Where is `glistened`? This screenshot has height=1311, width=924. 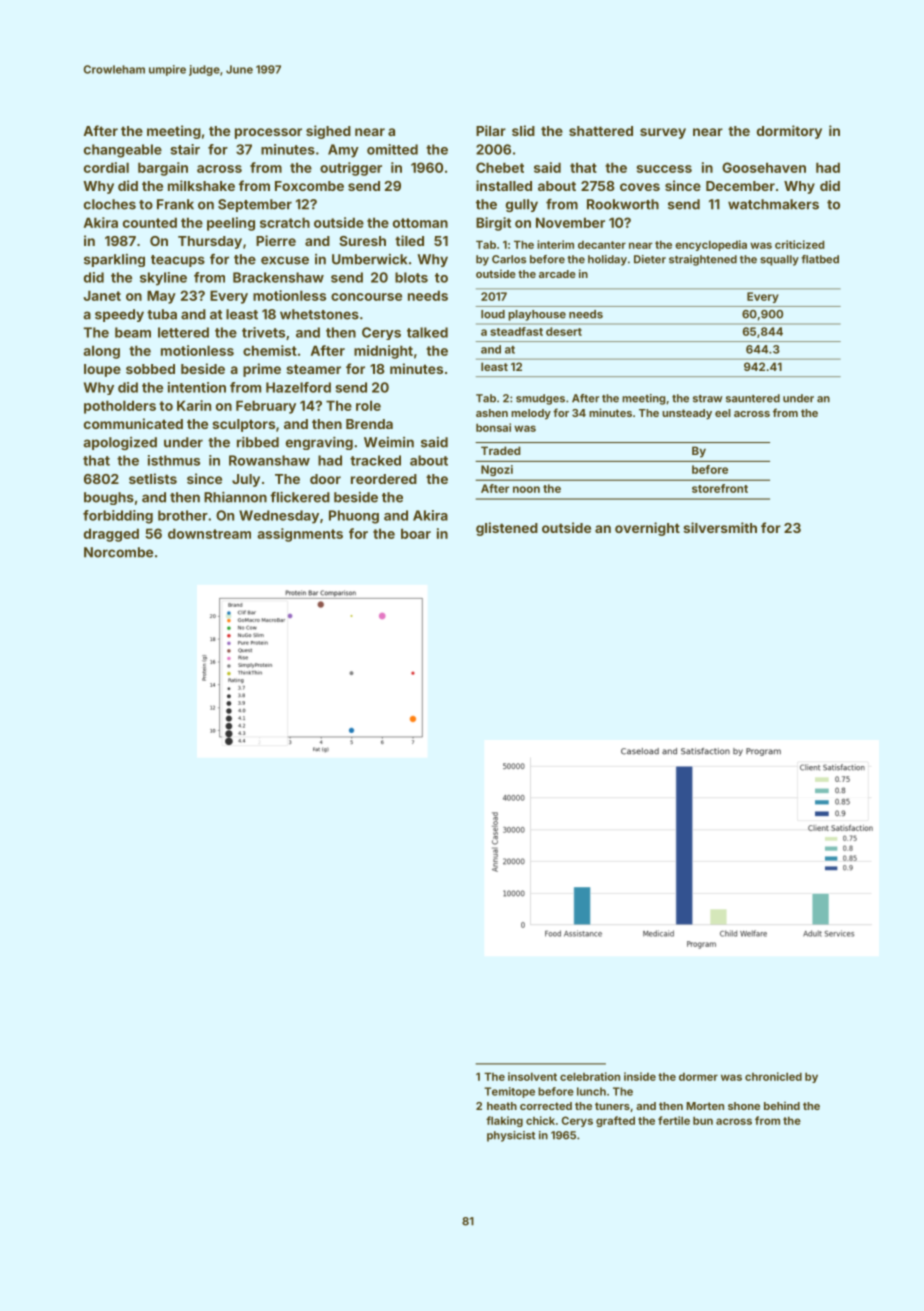 glistened is located at coordinates (507, 529).
